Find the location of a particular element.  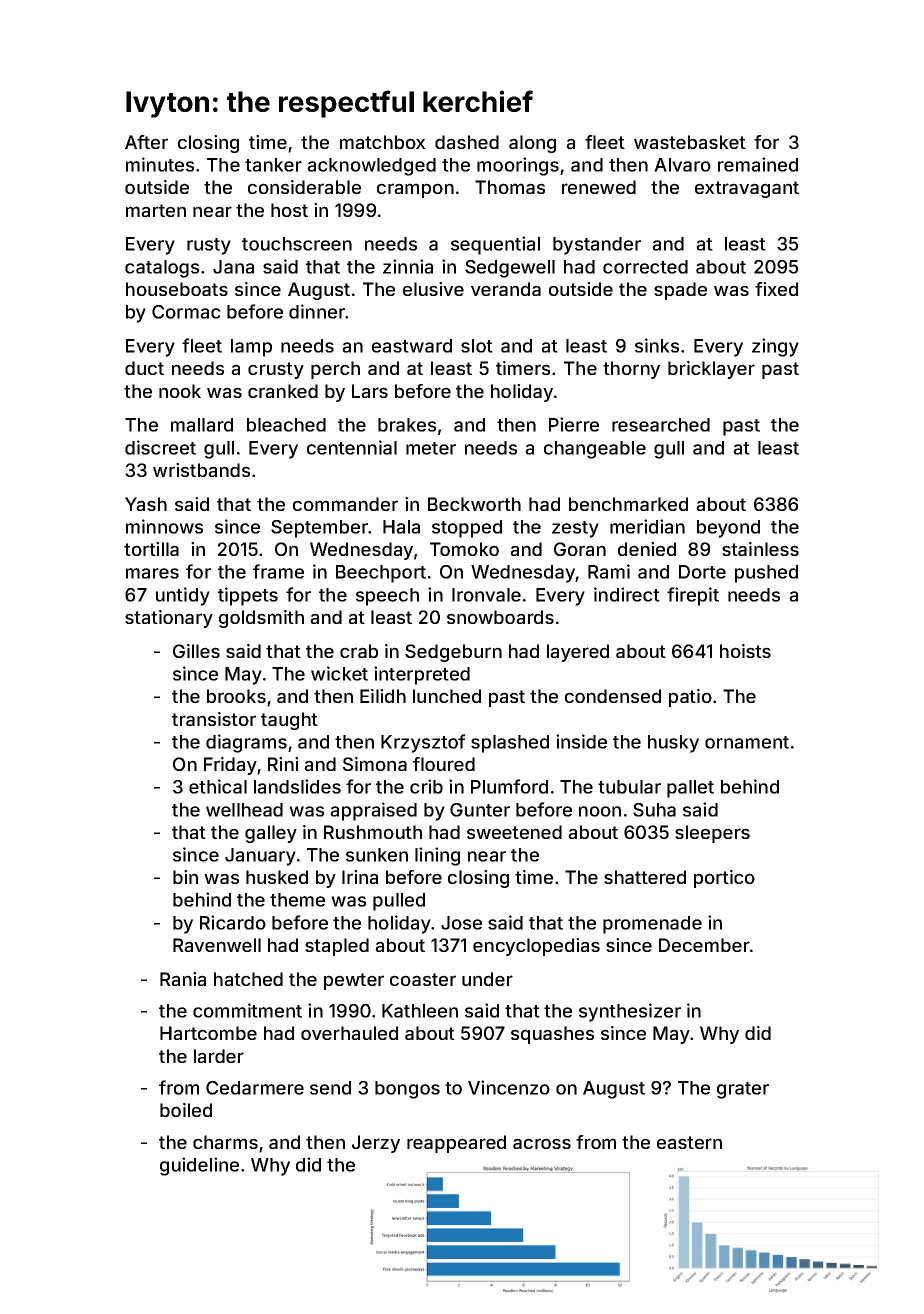

considerable is located at coordinates (304, 187).
